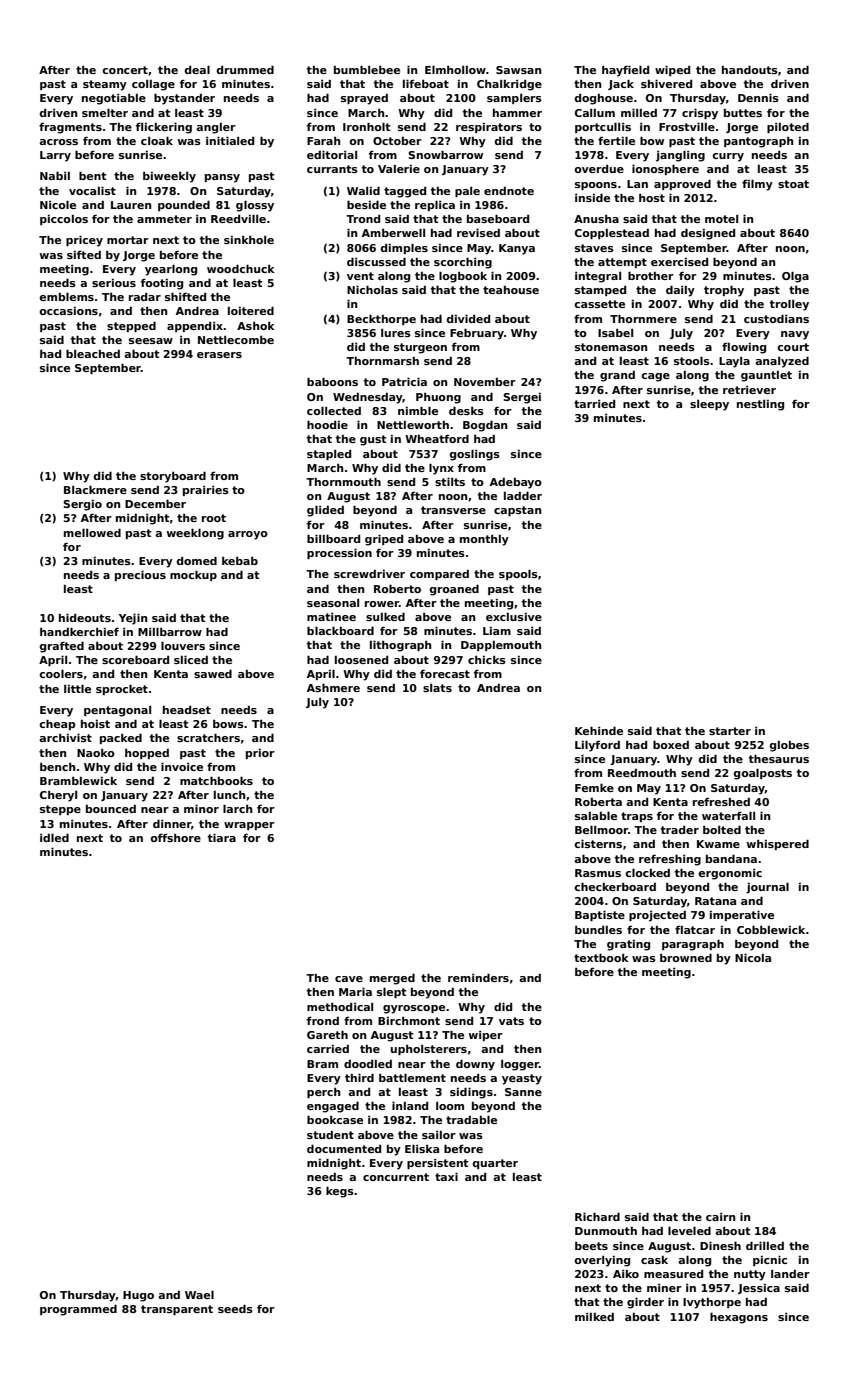 The width and height of the page is (849, 1400). What do you see at coordinates (597, 1216) in the page?
I see `Richard` at bounding box center [597, 1216].
